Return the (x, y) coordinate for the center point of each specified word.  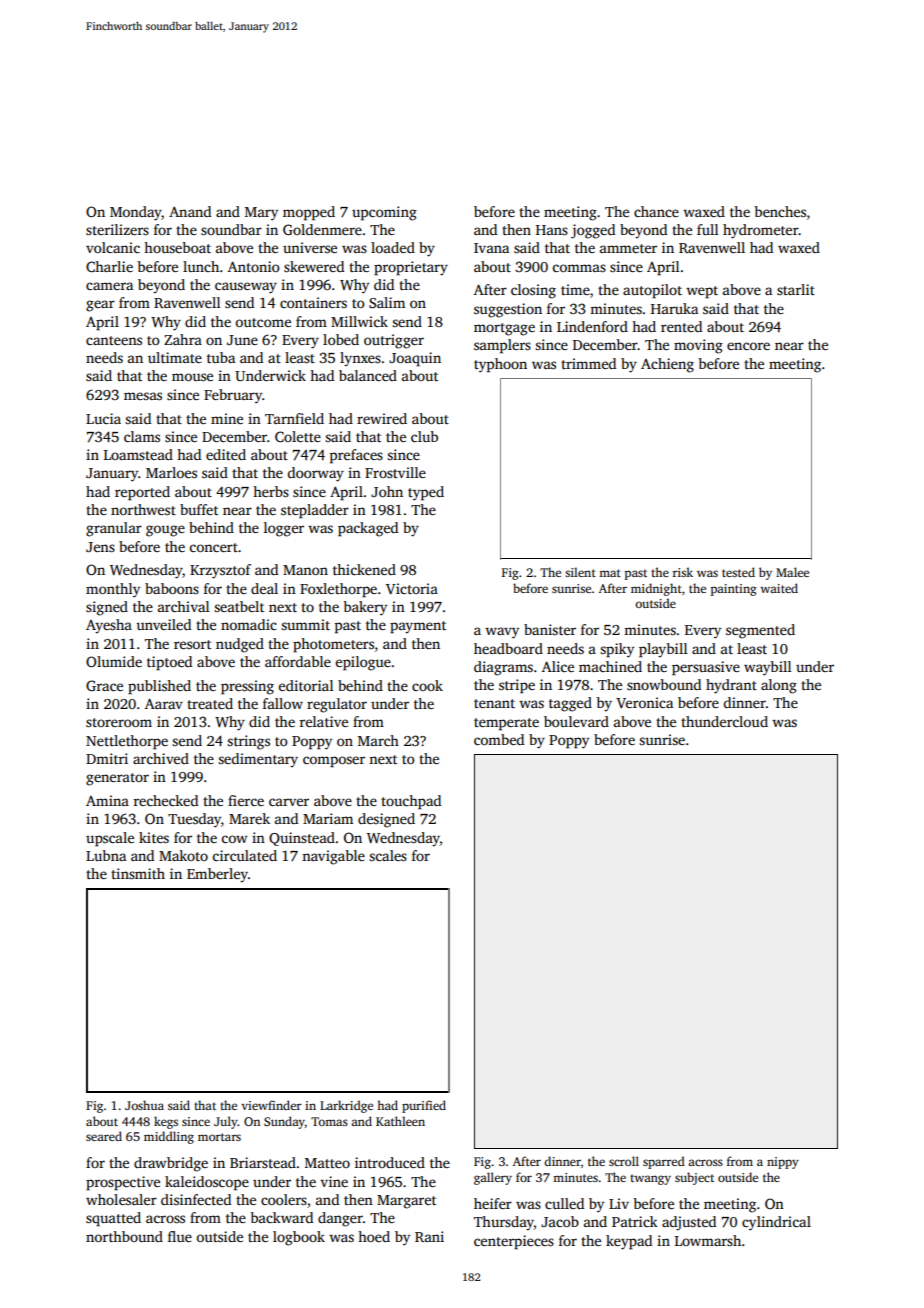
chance (656, 211)
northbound (124, 1236)
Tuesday (194, 820)
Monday (136, 213)
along (779, 686)
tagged (570, 704)
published (159, 687)
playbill (663, 650)
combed (499, 739)
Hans (552, 230)
